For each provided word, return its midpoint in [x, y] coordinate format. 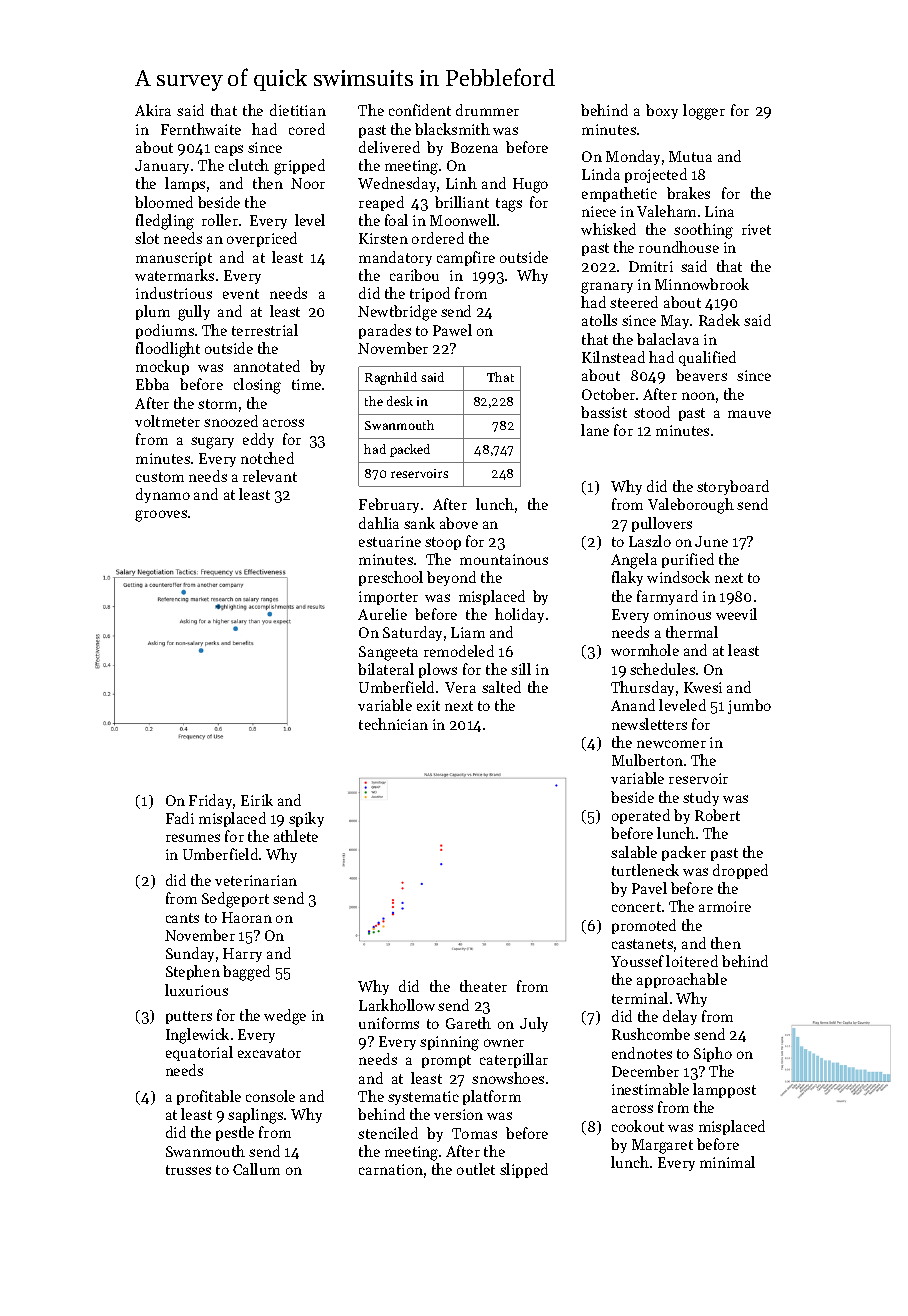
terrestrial [265, 330]
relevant [270, 476]
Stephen [193, 972]
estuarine [390, 541]
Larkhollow [397, 1005]
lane [595, 430]
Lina [719, 211]
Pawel [452, 330]
